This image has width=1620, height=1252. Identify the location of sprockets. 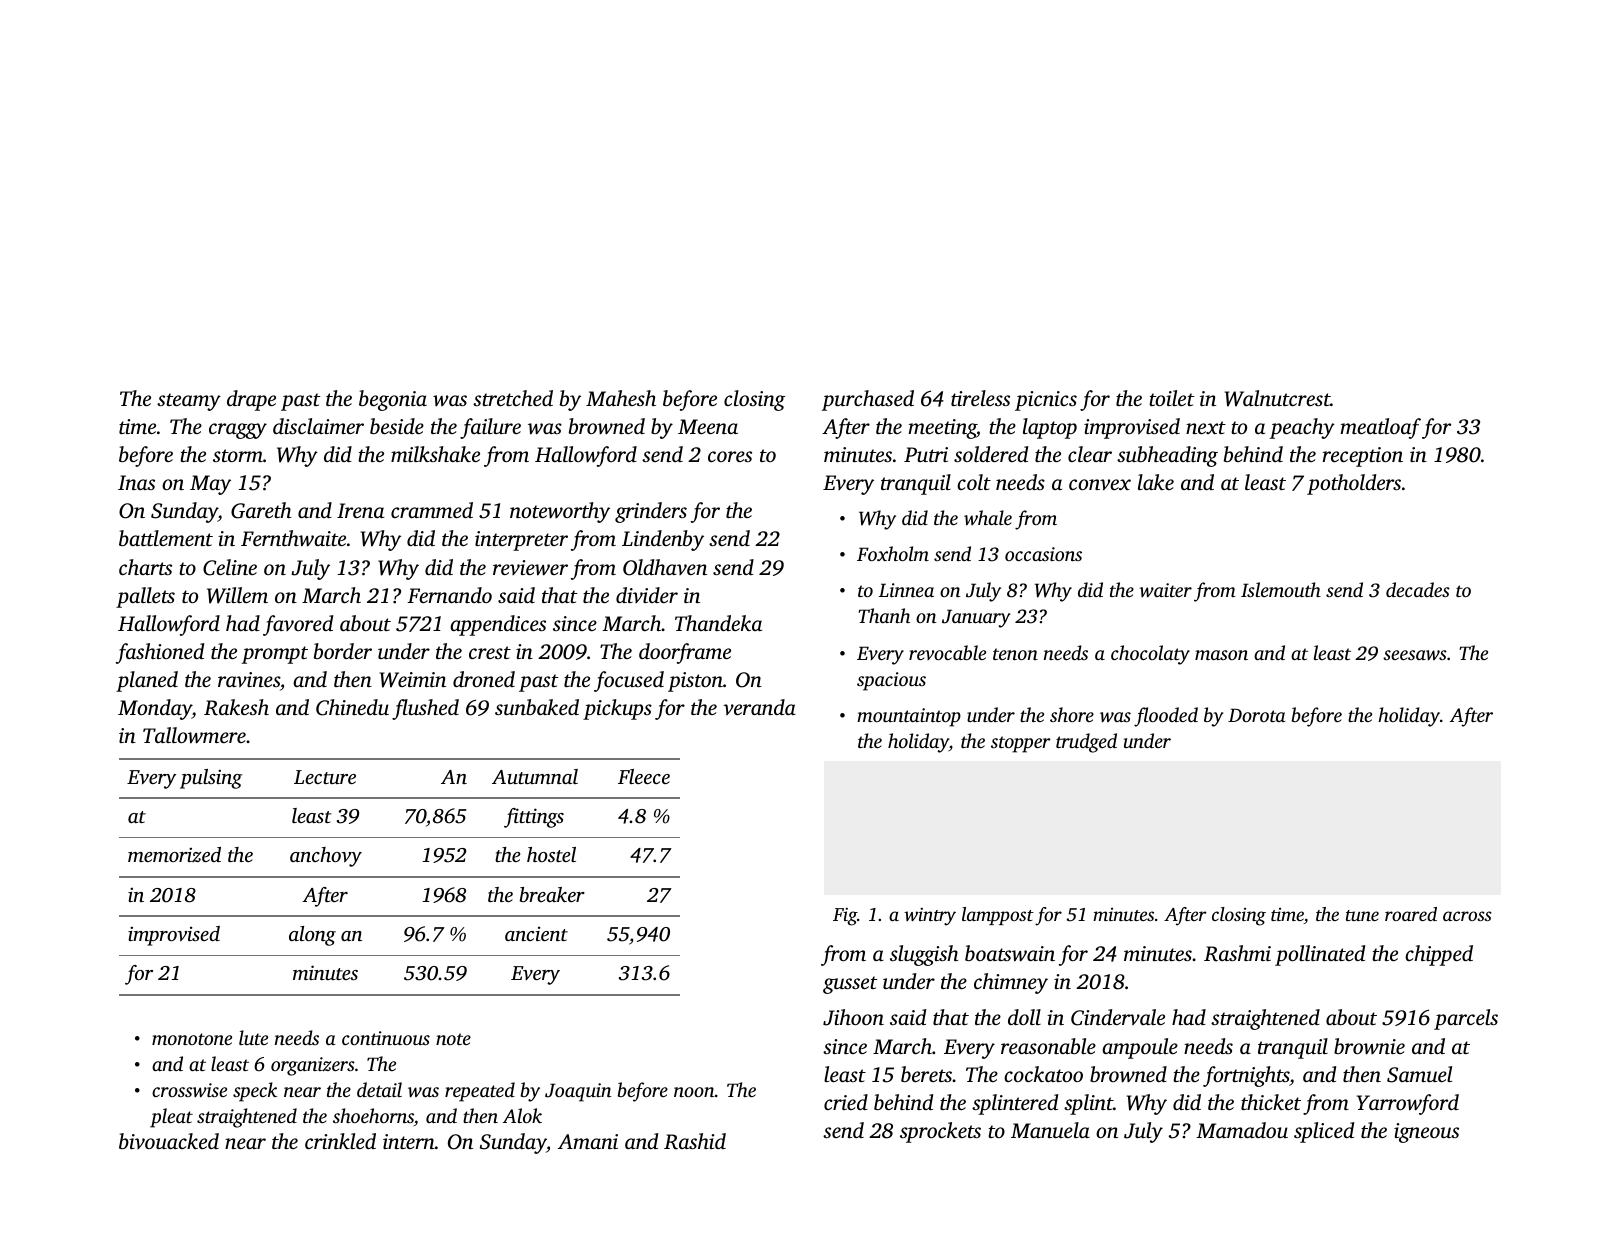
(940, 1132).
